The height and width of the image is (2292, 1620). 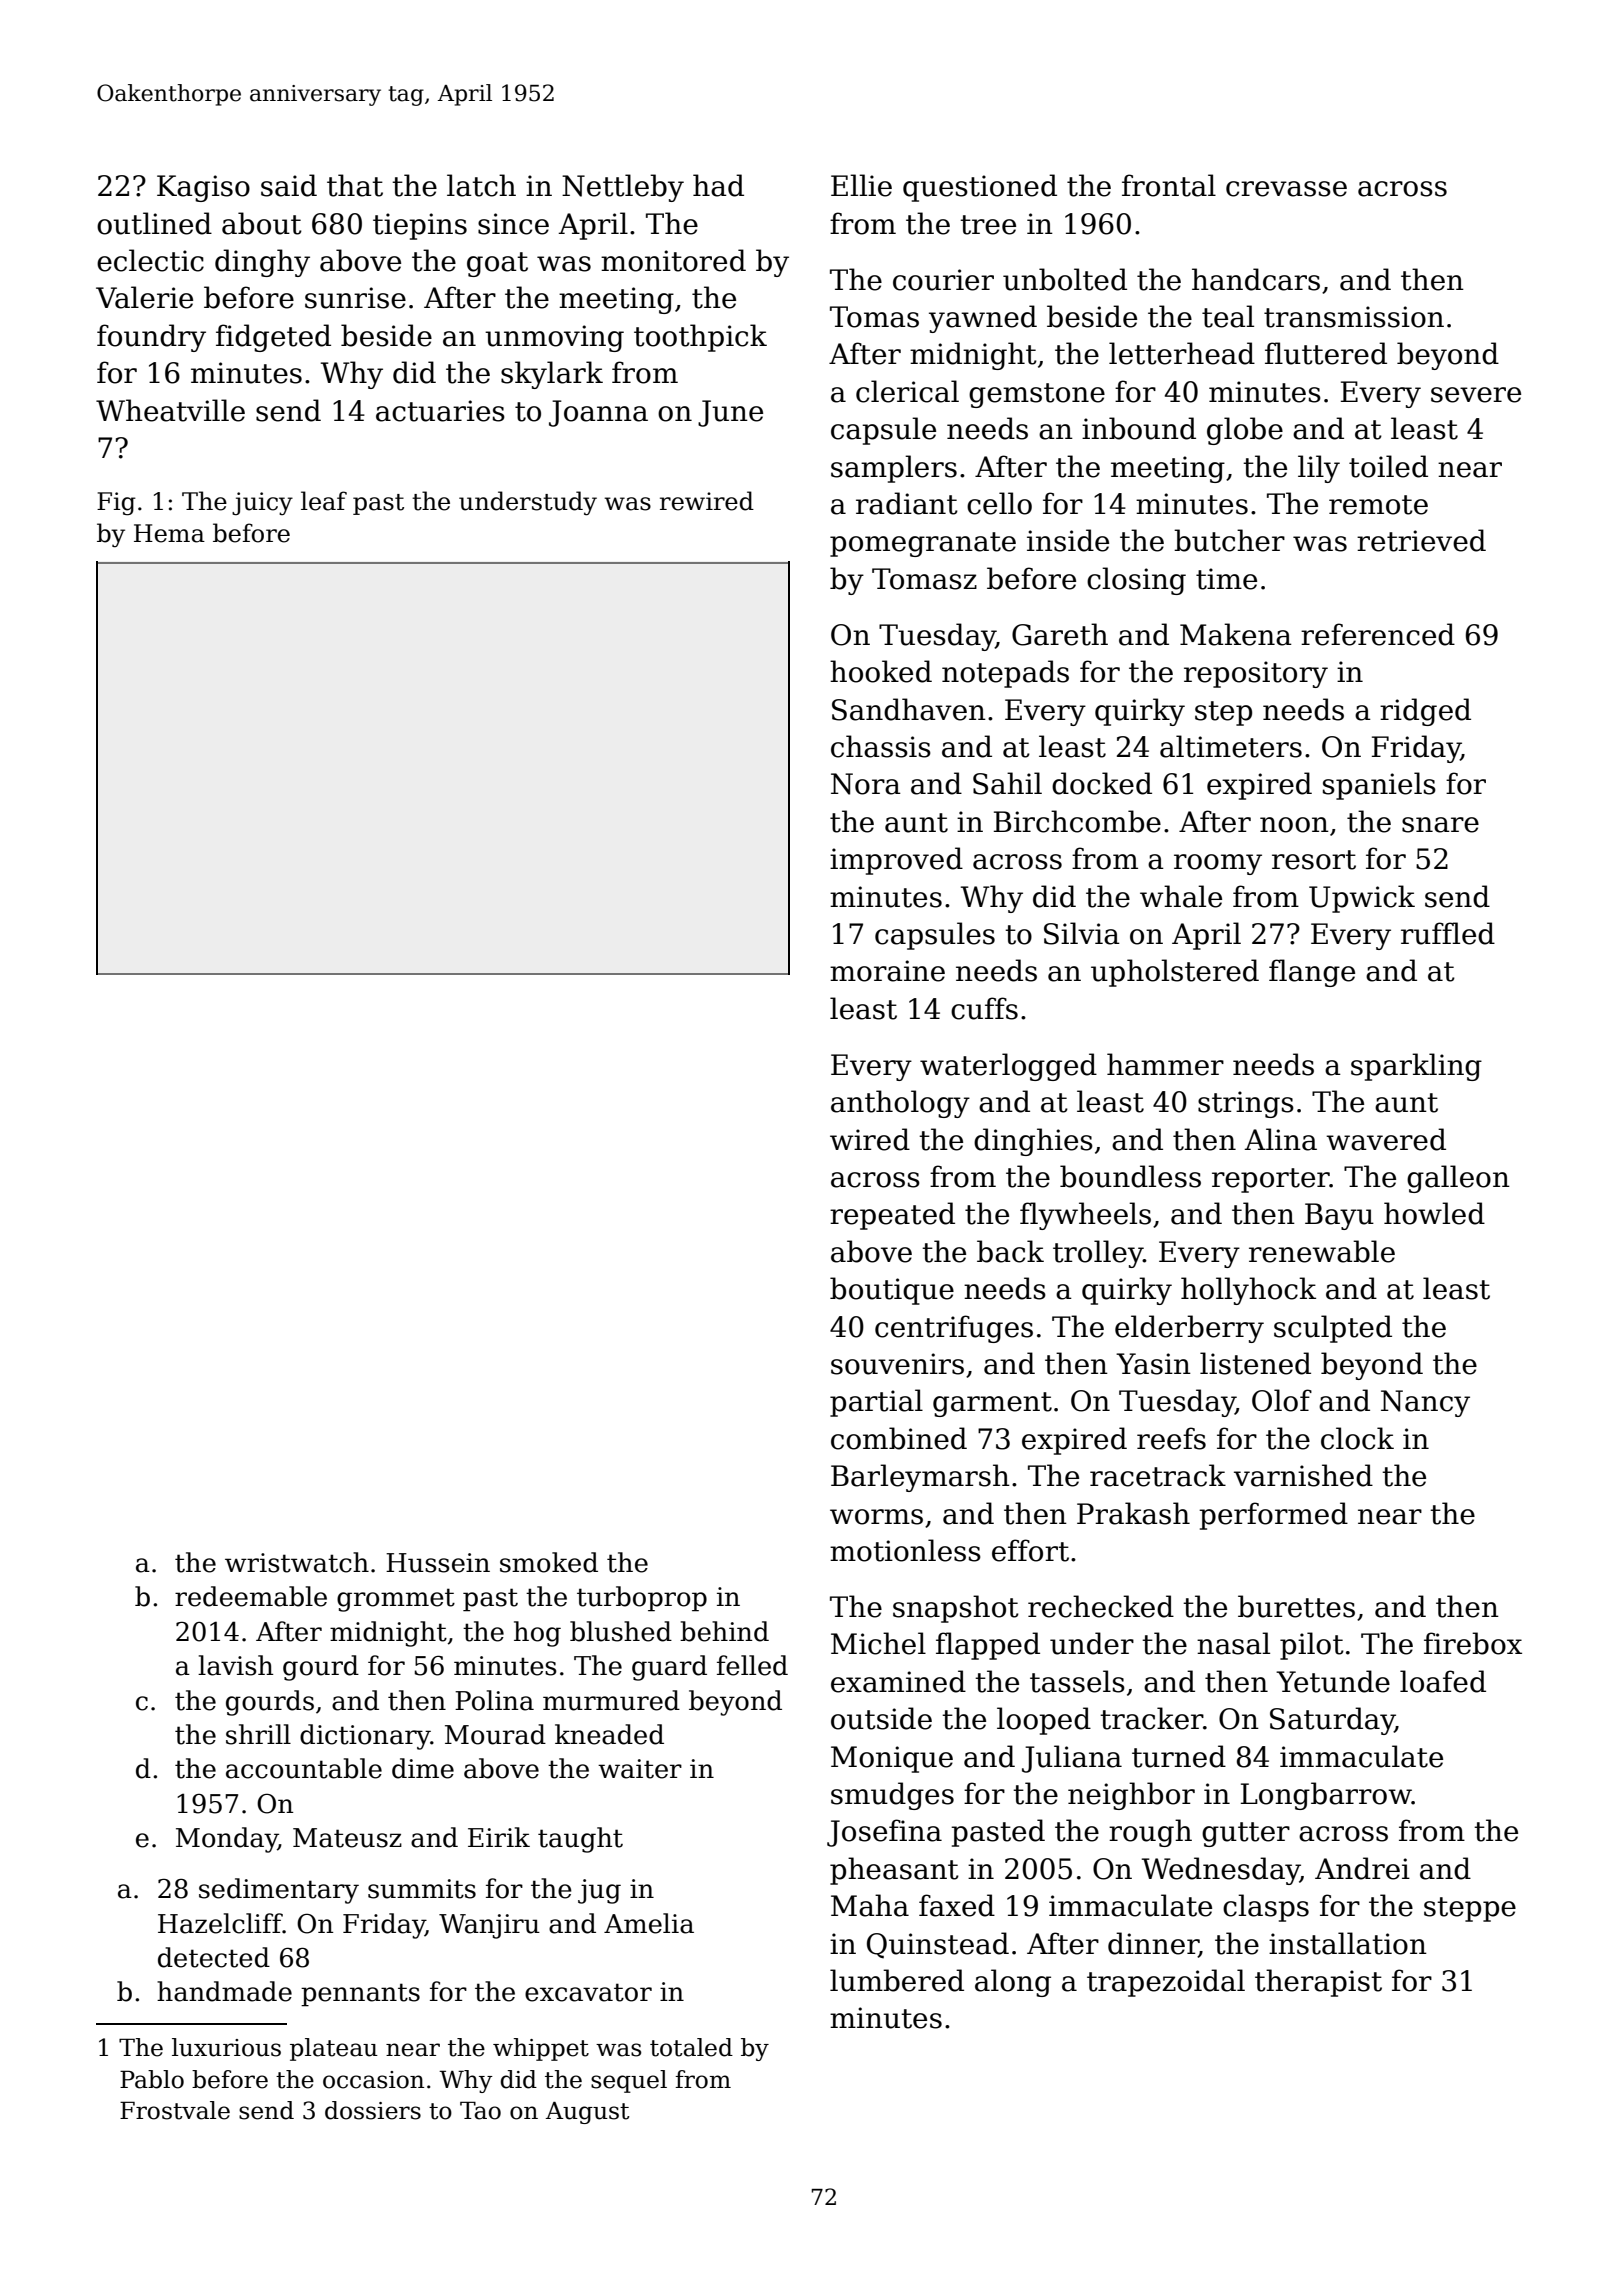 I want to click on had, so click(x=718, y=185).
